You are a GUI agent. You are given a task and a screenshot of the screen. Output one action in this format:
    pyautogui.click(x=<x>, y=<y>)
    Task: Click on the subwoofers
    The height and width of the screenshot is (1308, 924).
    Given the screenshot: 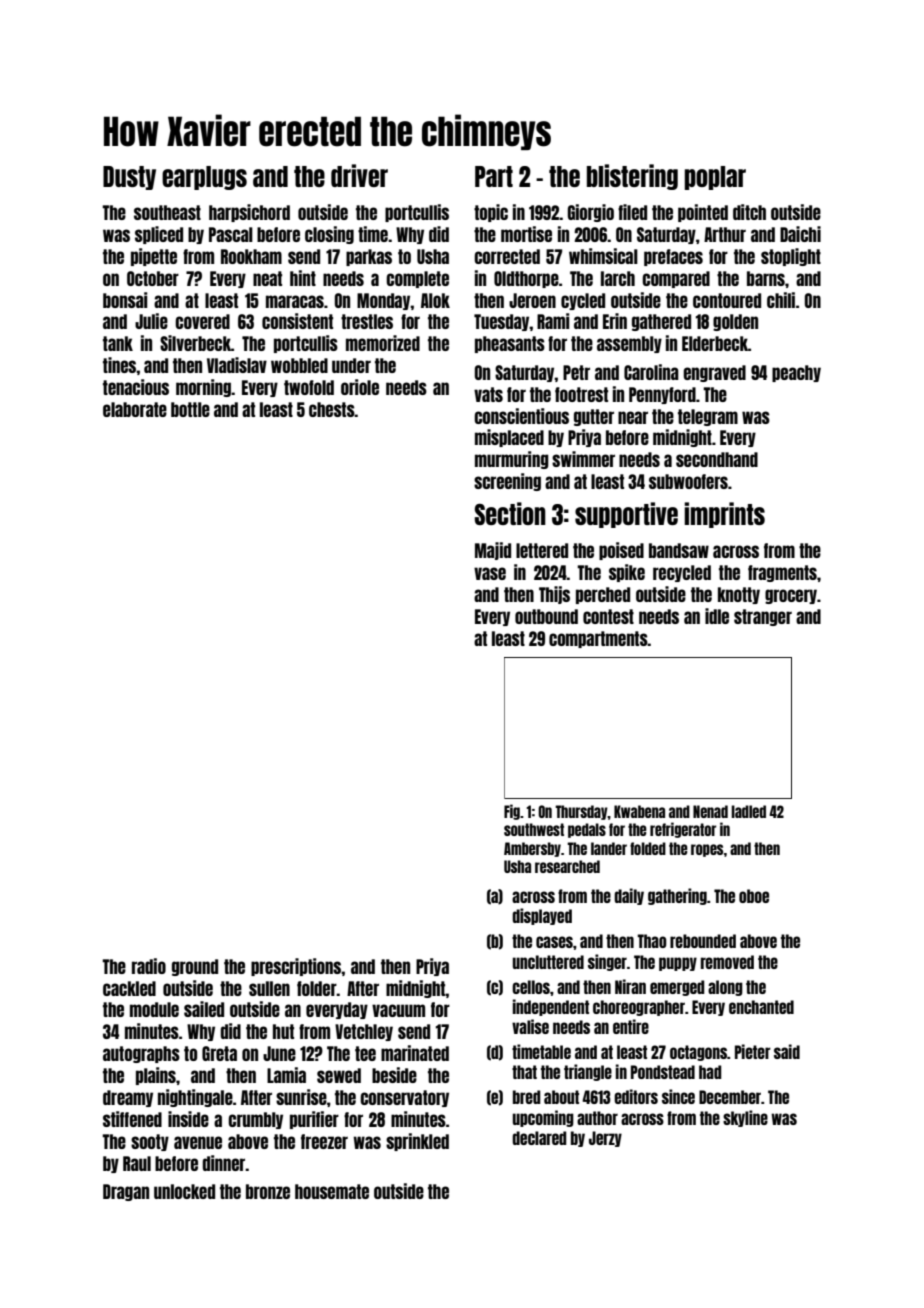 What is the action you would take?
    pyautogui.click(x=688, y=481)
